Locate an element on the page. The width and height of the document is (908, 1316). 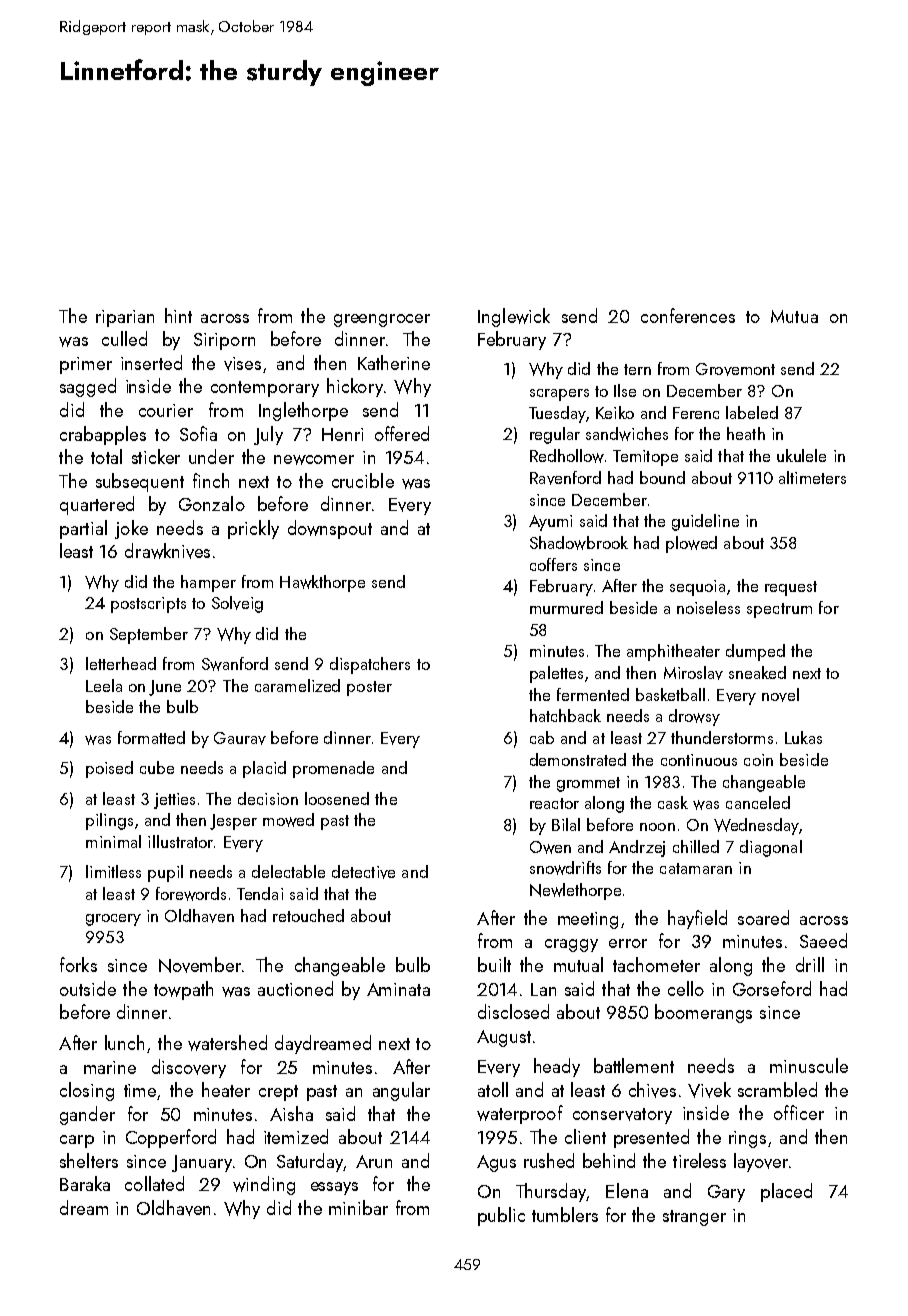
crabapples is located at coordinates (103, 435).
